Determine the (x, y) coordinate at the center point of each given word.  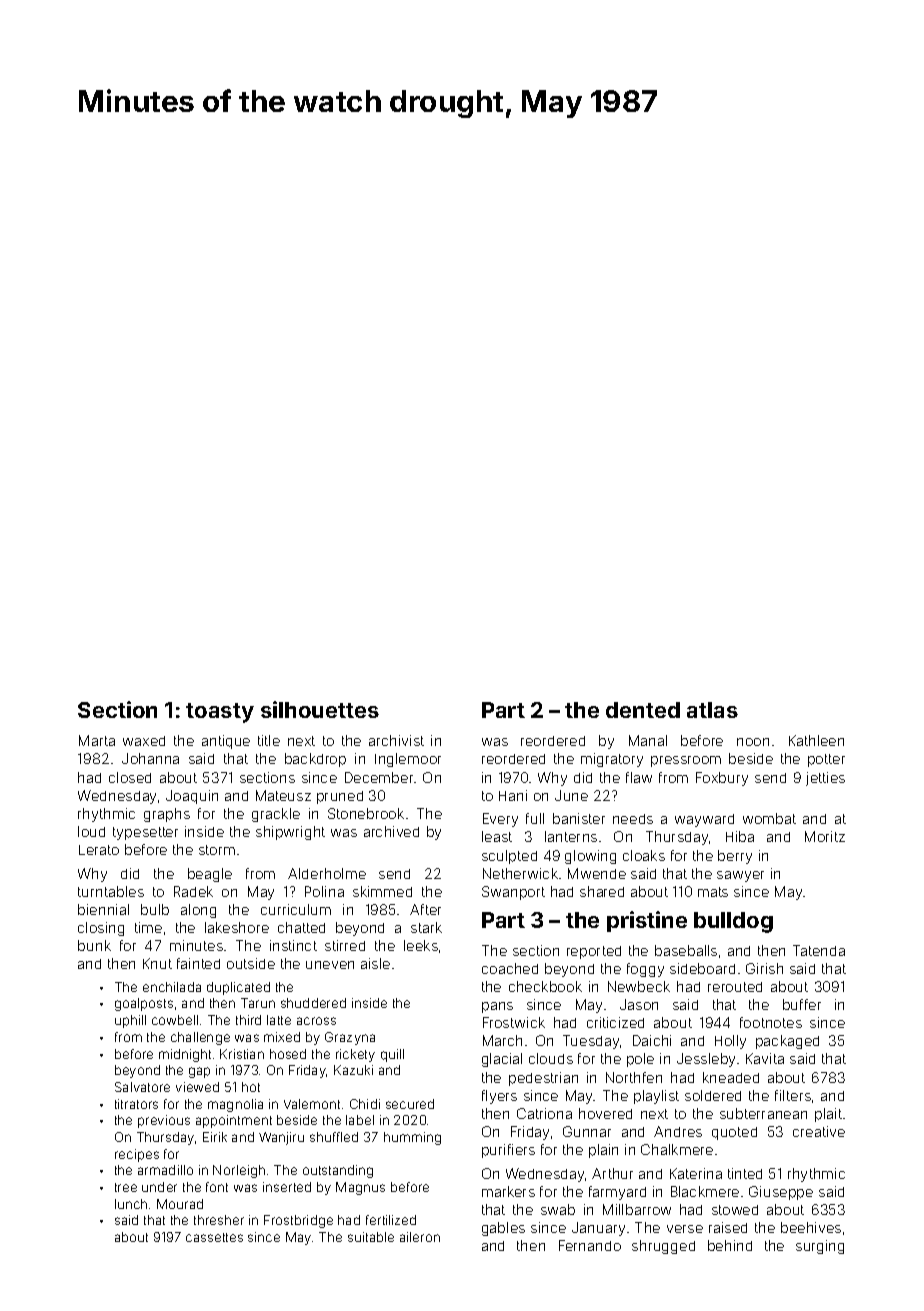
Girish (764, 968)
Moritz (825, 836)
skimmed (382, 891)
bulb (155, 909)
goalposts (144, 1004)
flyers (499, 1097)
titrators (136, 1104)
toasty (220, 713)
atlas (712, 710)
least (497, 836)
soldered (713, 1095)
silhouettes (320, 709)
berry (735, 857)
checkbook (545, 986)
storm (217, 850)
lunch (131, 1204)
